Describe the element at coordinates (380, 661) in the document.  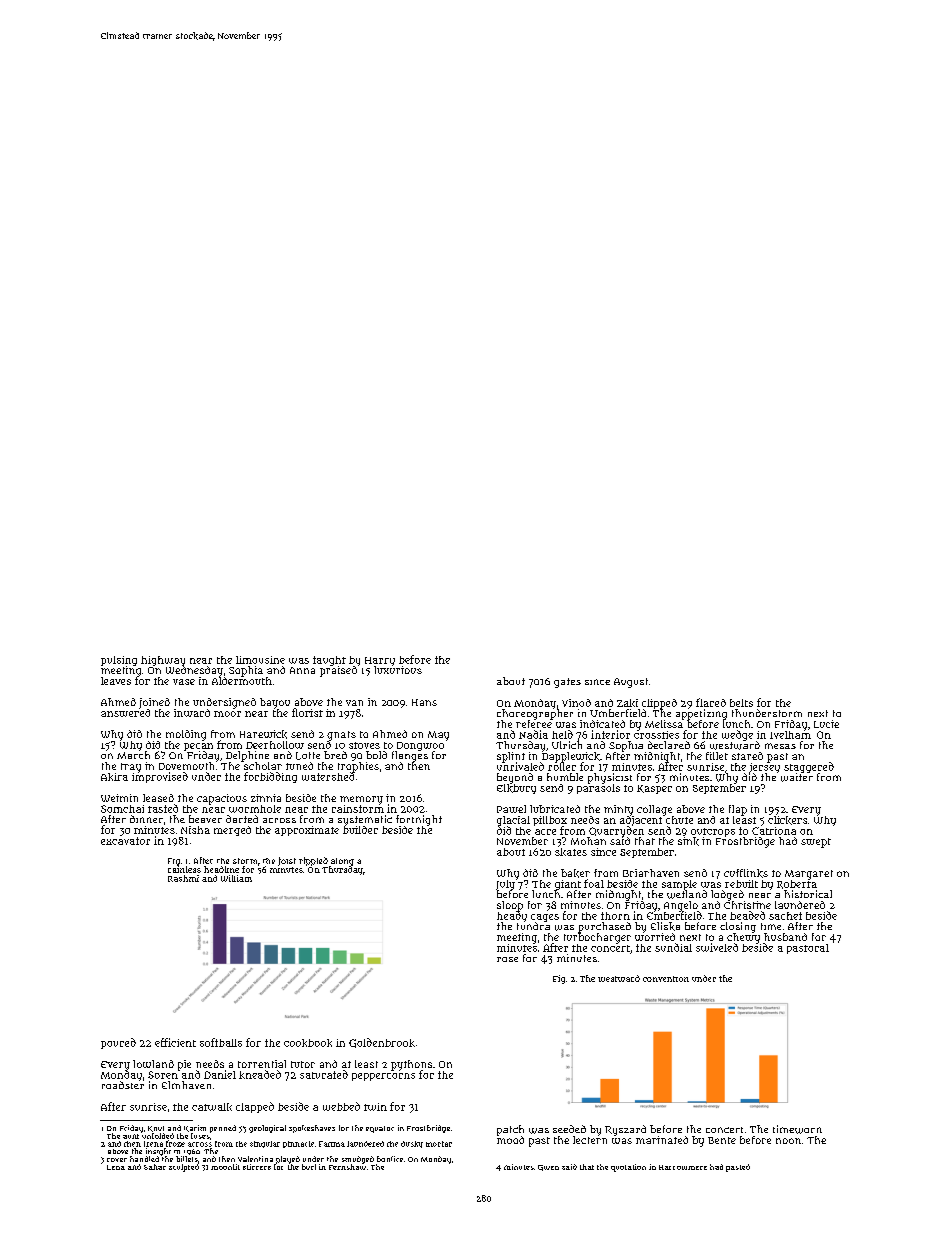
I see `Harry` at that location.
